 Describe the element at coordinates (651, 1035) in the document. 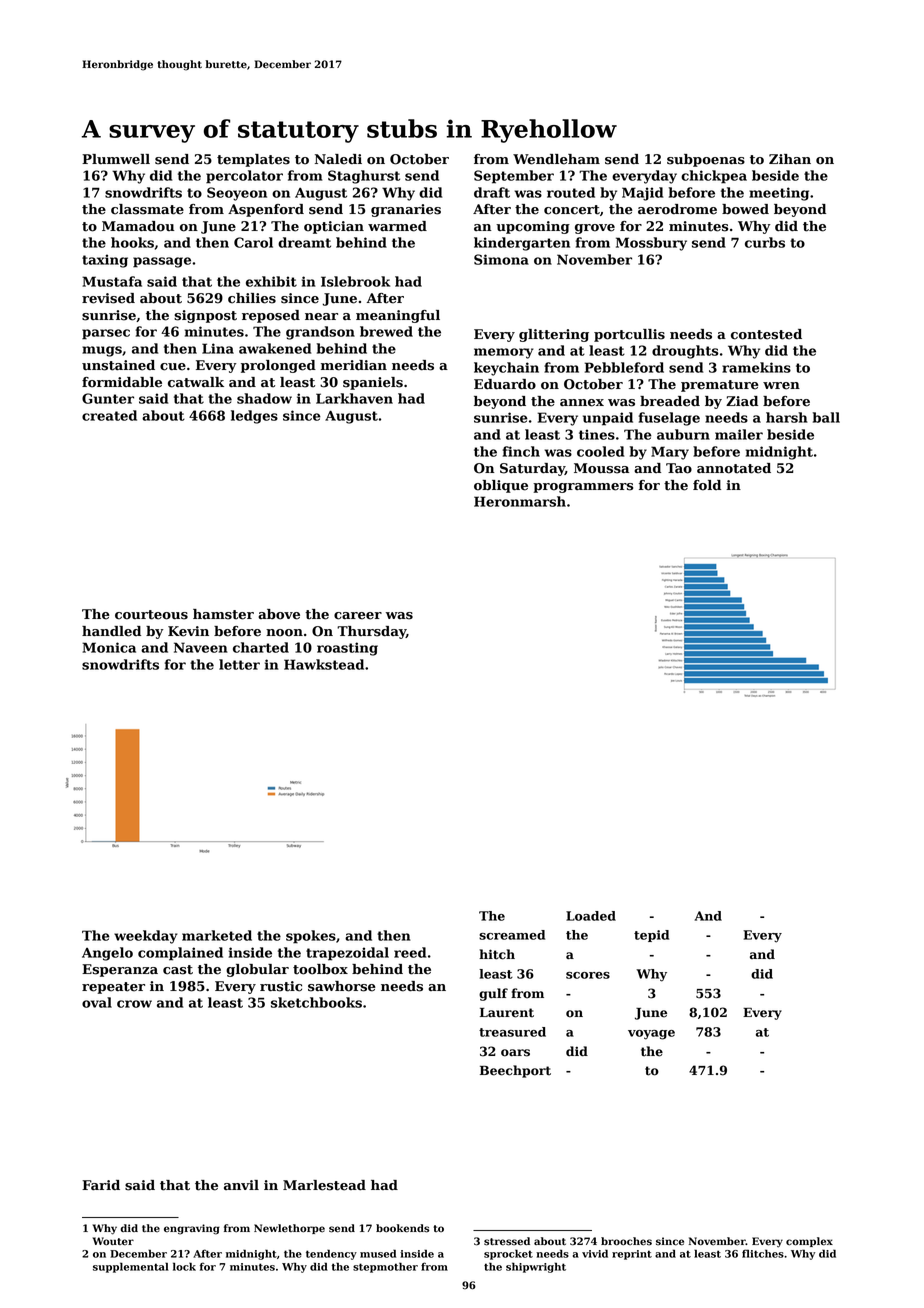

I see `voyage` at that location.
